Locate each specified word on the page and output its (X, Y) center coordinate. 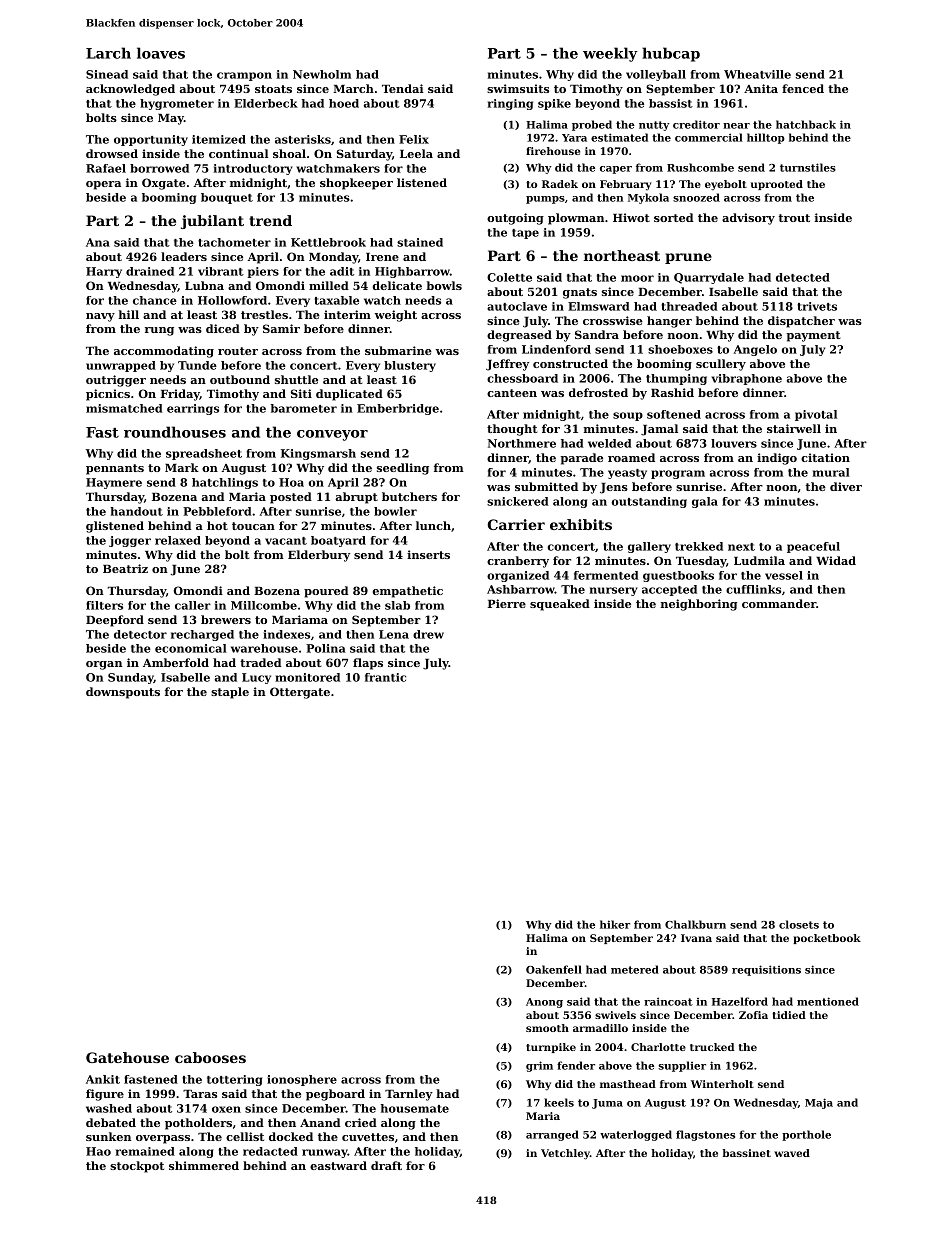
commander (779, 603)
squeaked (560, 605)
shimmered (204, 1165)
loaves (161, 53)
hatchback (806, 124)
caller (193, 605)
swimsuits (518, 88)
